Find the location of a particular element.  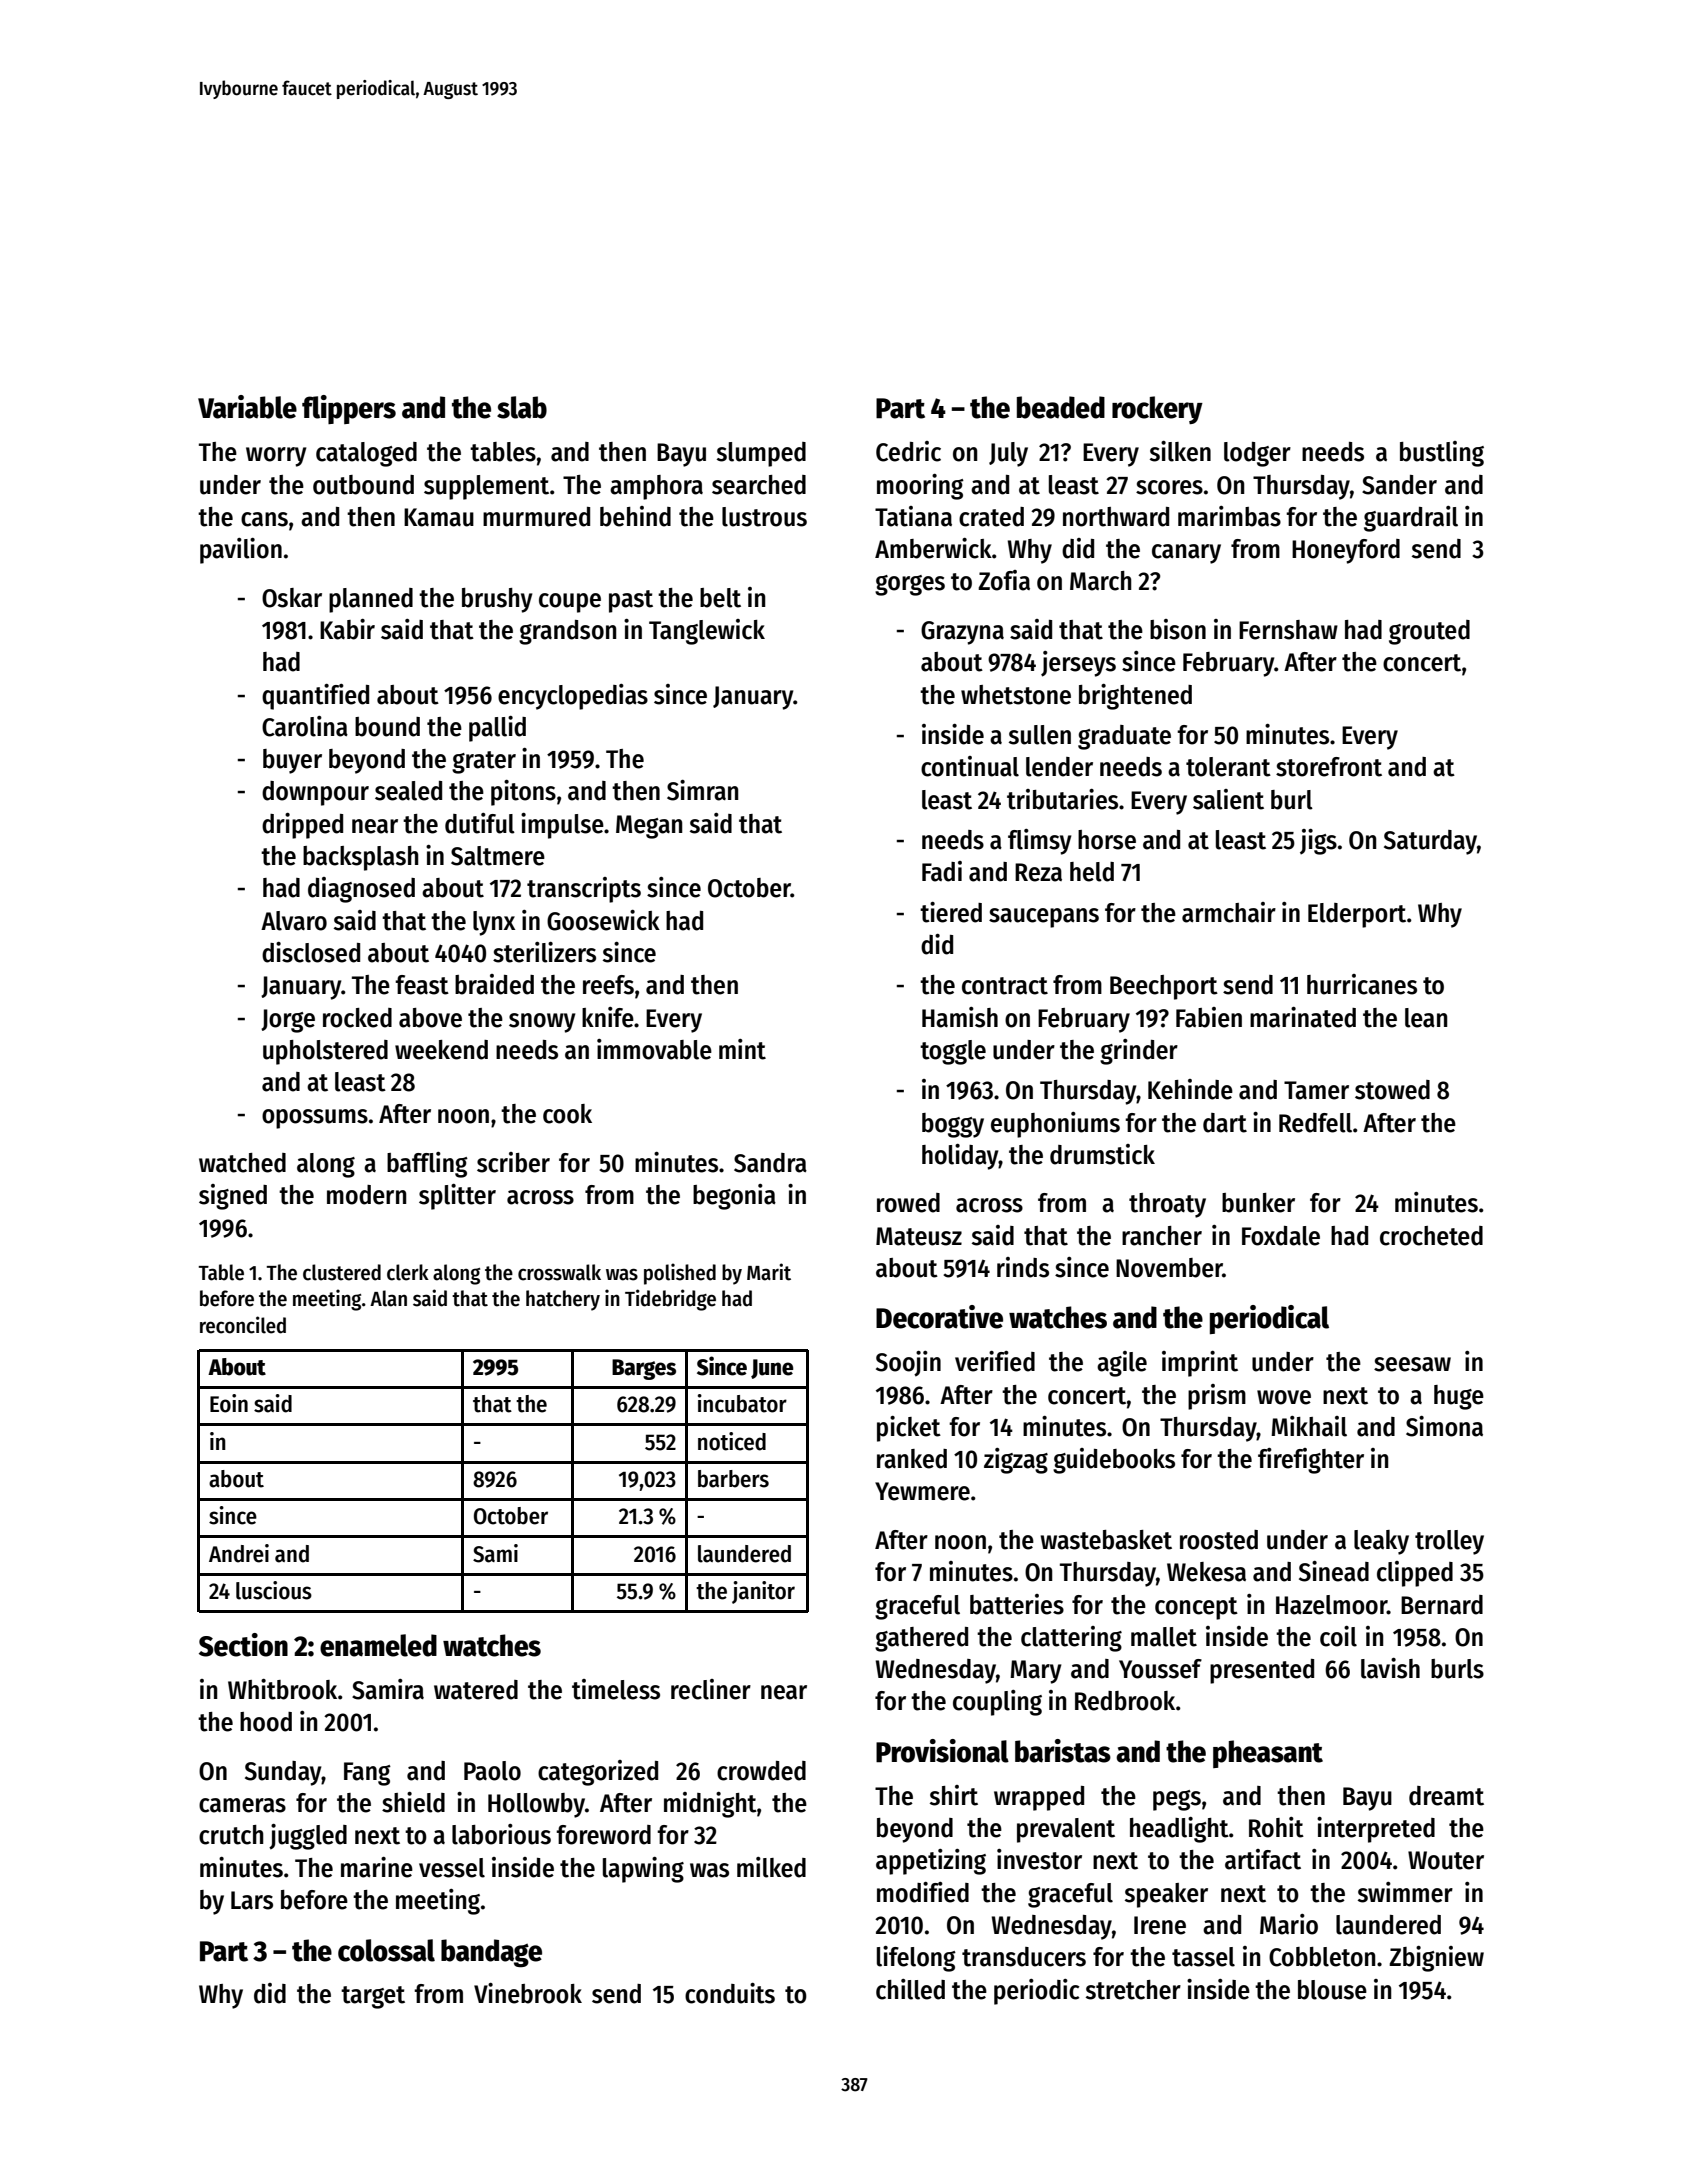

lavish is located at coordinates (1390, 1668).
